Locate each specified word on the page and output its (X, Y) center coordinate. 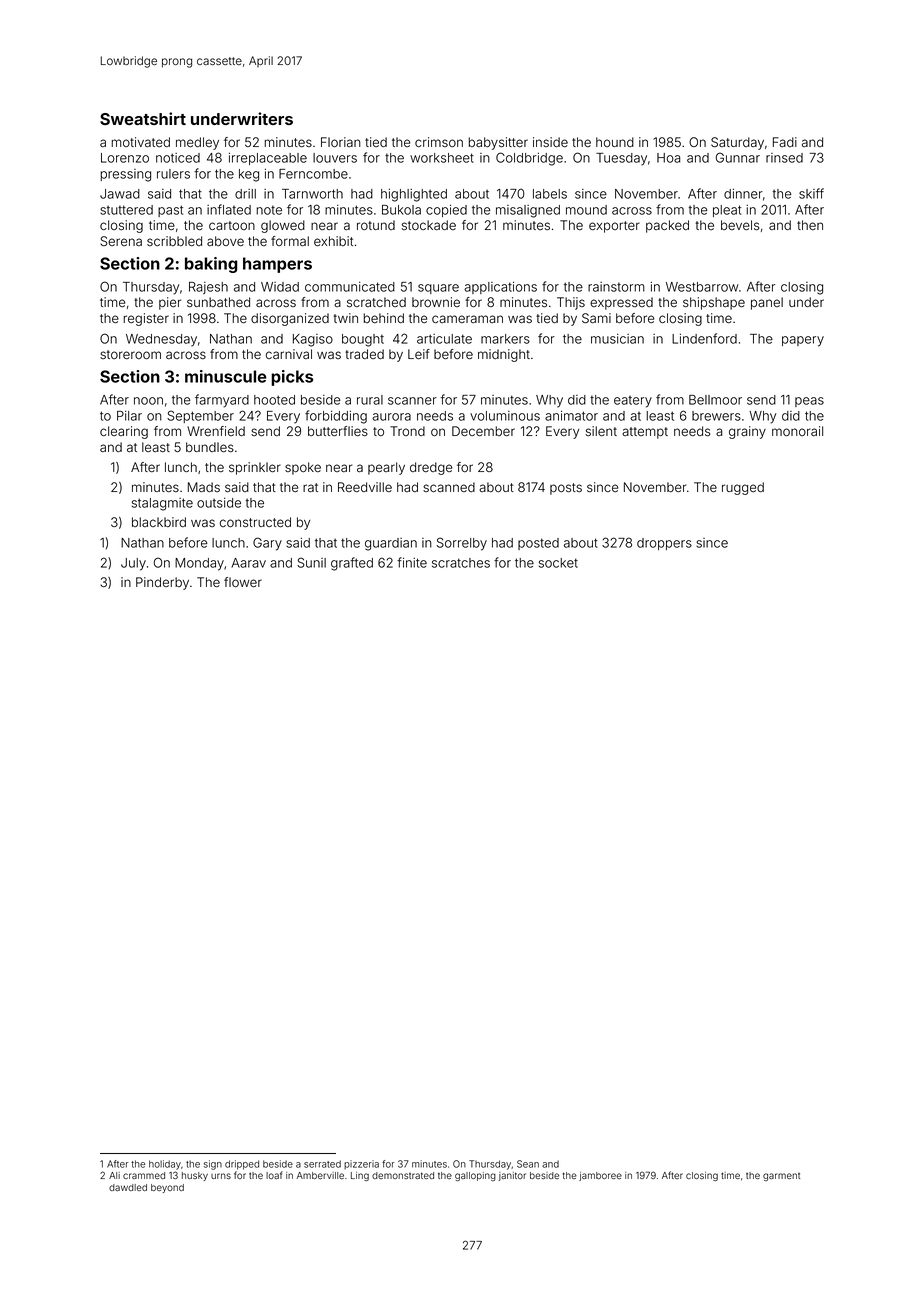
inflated (229, 209)
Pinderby (162, 583)
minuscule (226, 376)
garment (781, 1177)
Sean (528, 1164)
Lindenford (704, 338)
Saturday (737, 143)
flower (243, 582)
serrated (322, 1164)
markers (505, 339)
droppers (664, 544)
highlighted (414, 195)
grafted (352, 564)
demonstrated (403, 1175)
